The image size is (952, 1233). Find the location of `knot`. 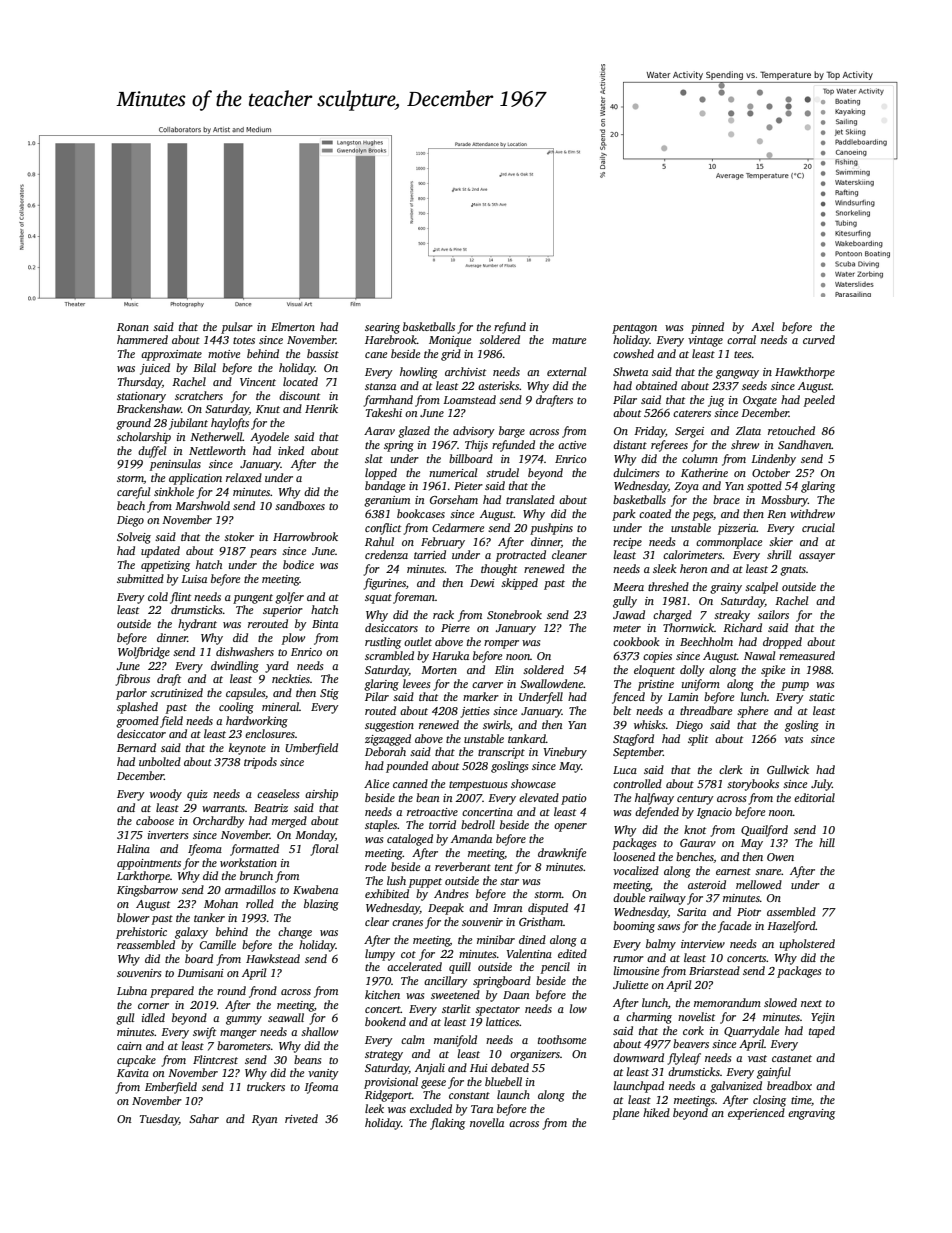

knot is located at coordinates (695, 829).
